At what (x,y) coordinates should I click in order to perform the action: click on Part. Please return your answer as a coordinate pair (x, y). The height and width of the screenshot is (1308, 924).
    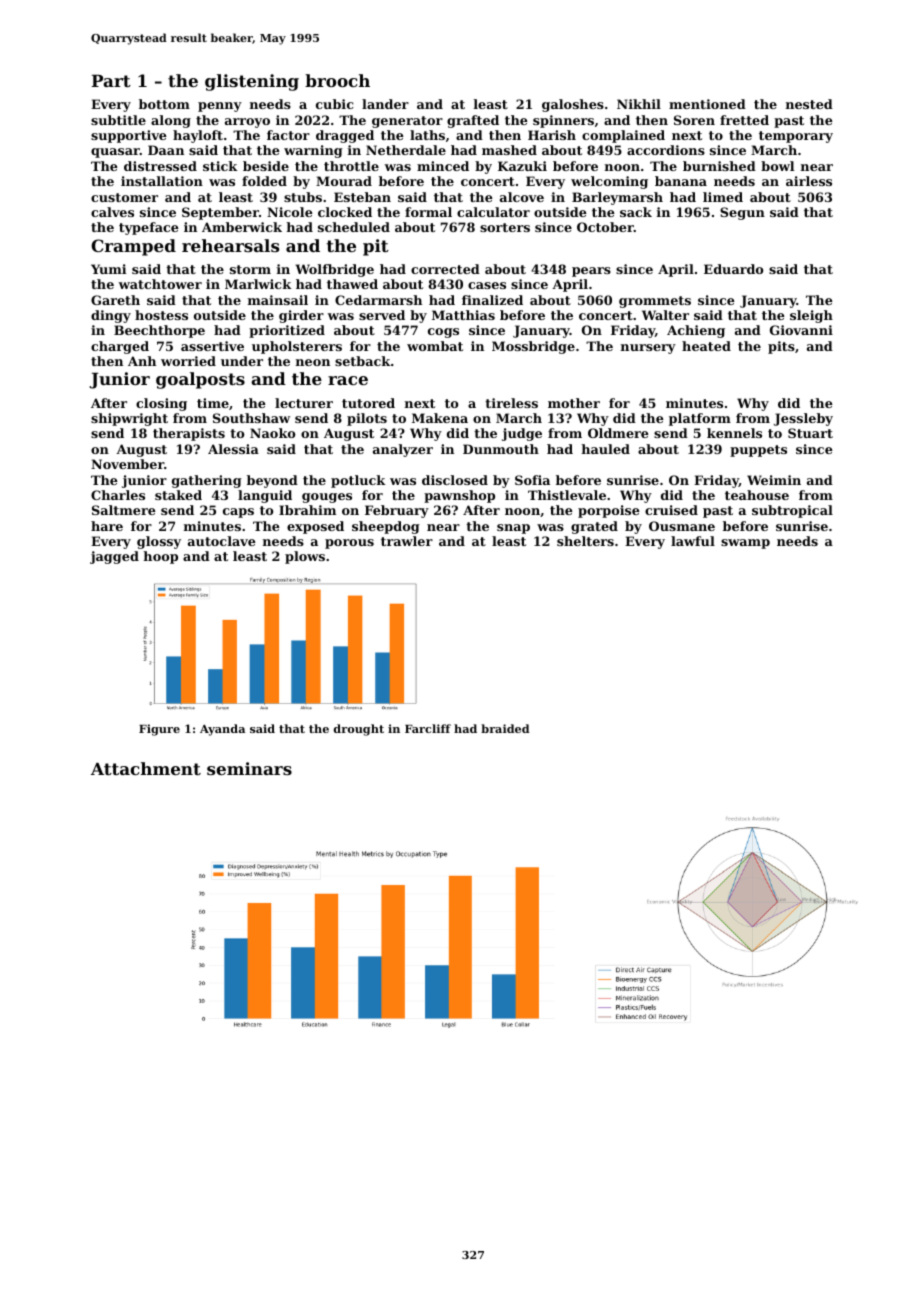
    Looking at the image, I should click on (111, 81).
